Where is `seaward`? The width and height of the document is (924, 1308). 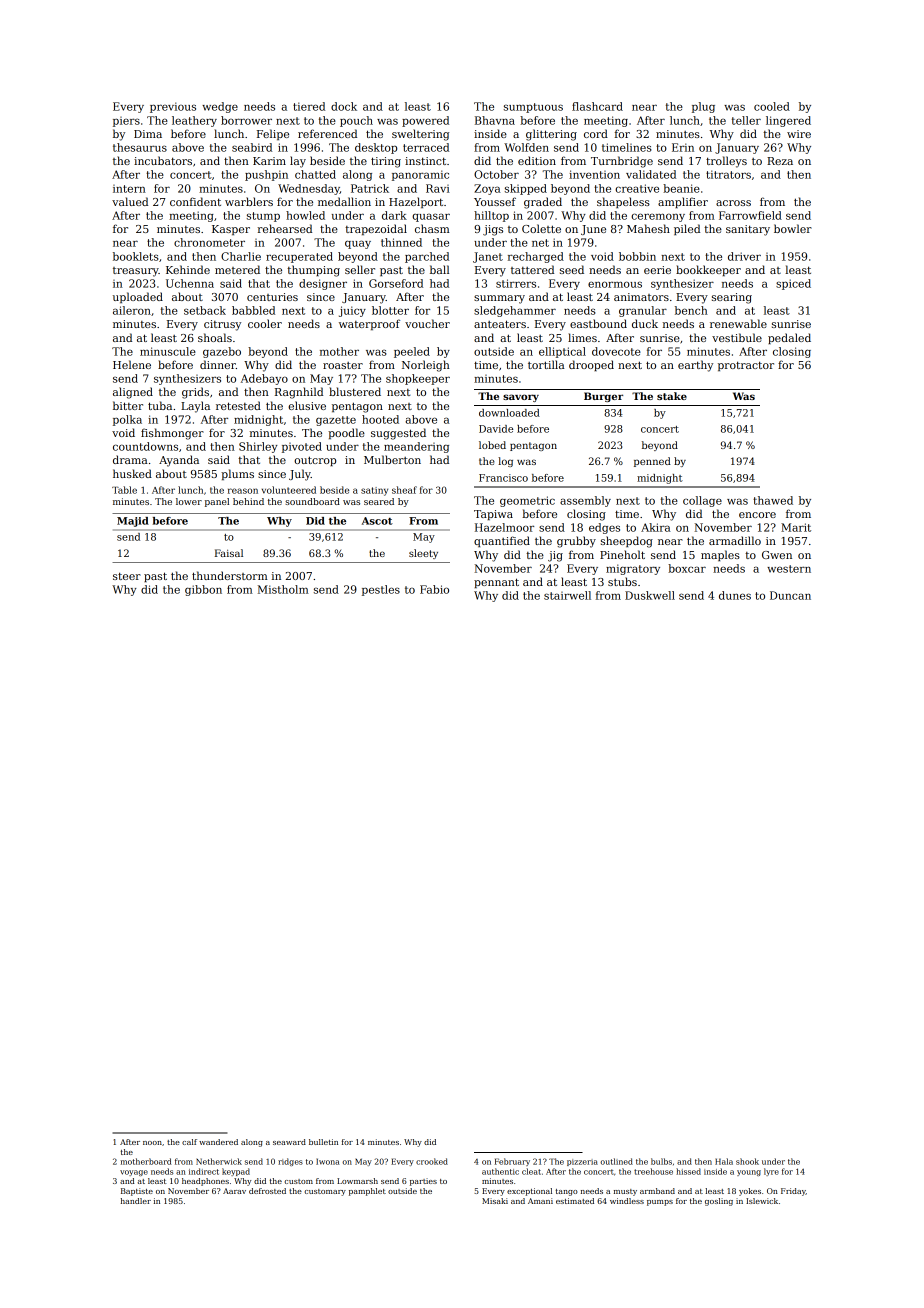 seaward is located at coordinates (289, 1142).
